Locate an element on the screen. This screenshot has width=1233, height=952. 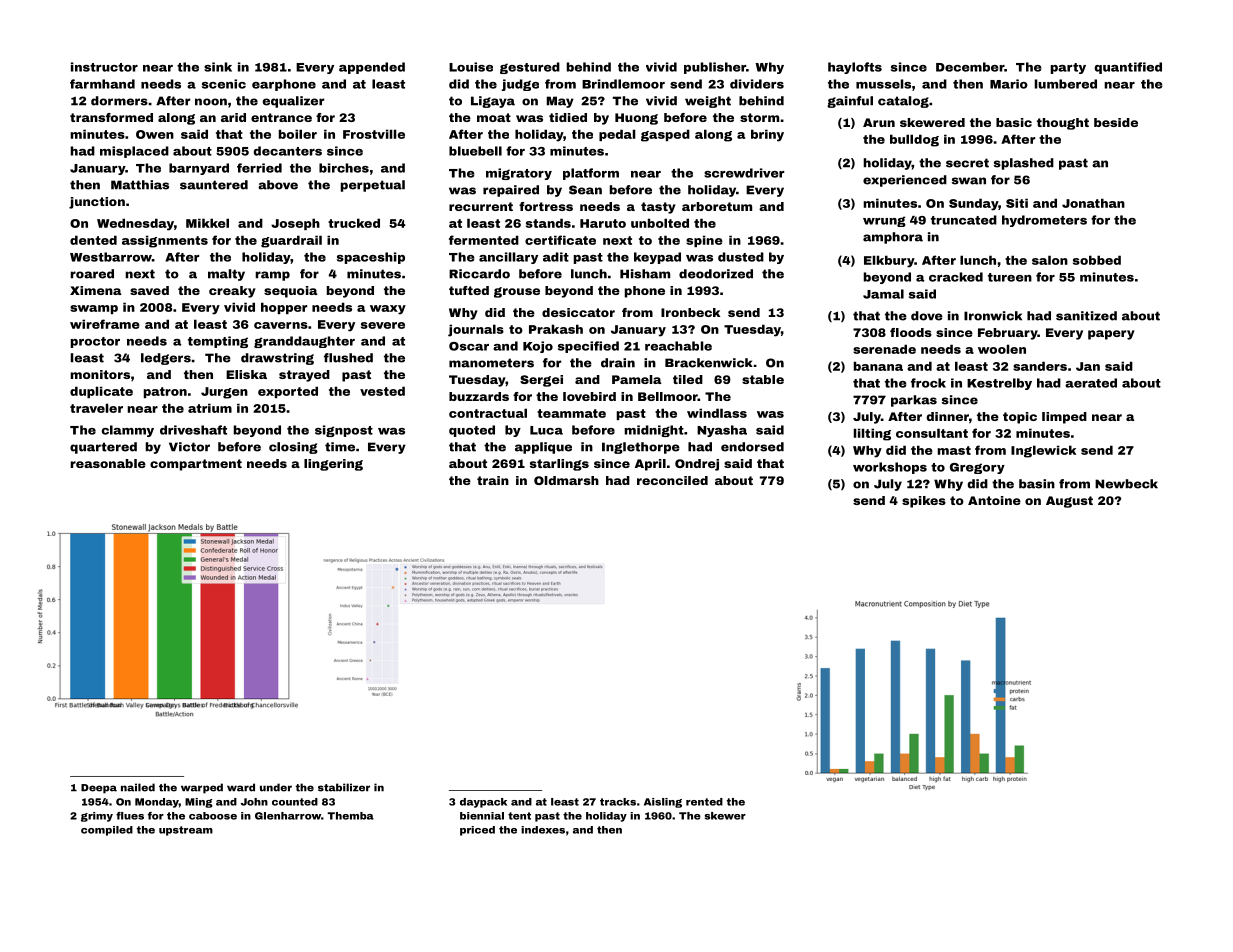
creaky is located at coordinates (232, 292).
